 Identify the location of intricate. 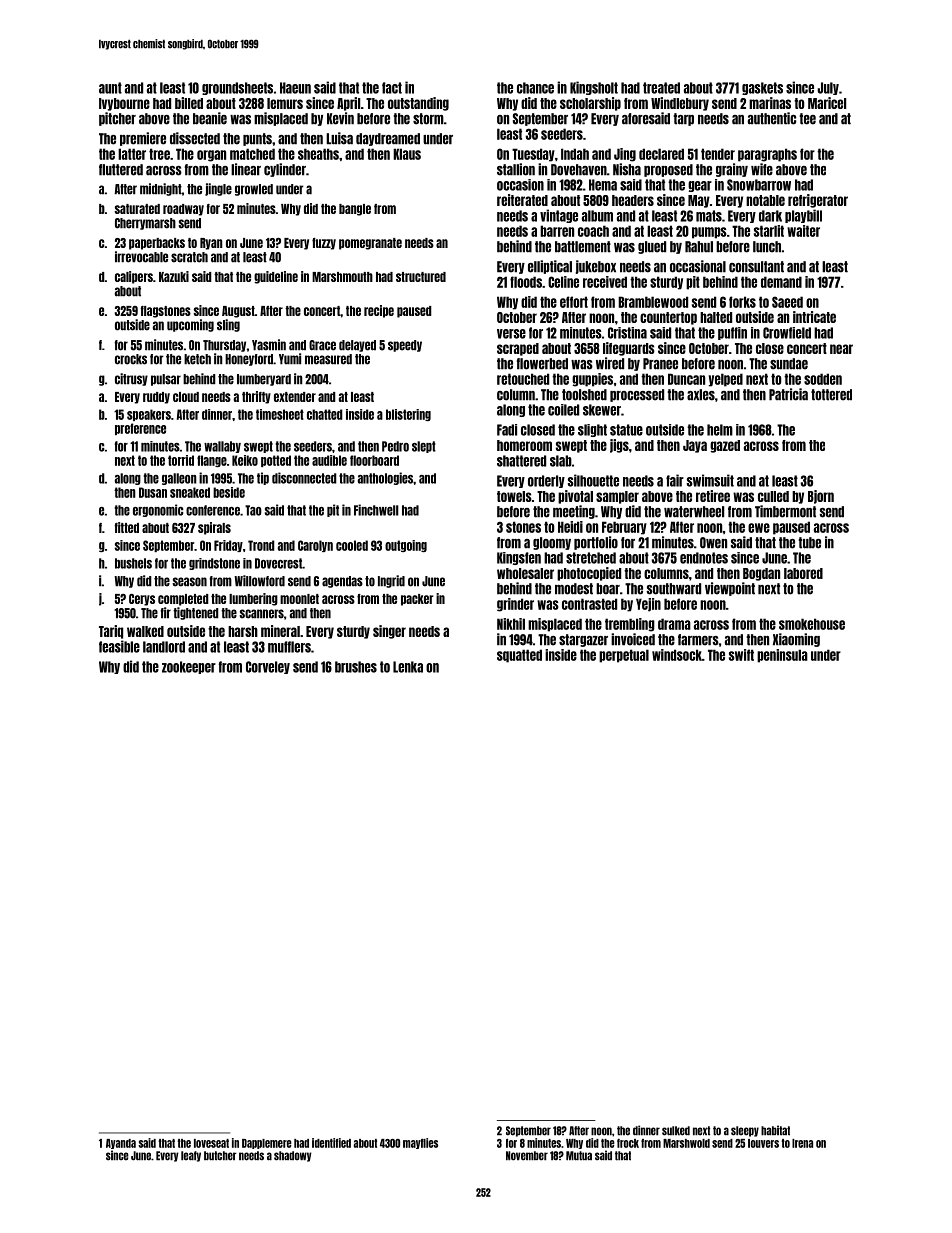
(814, 317).
